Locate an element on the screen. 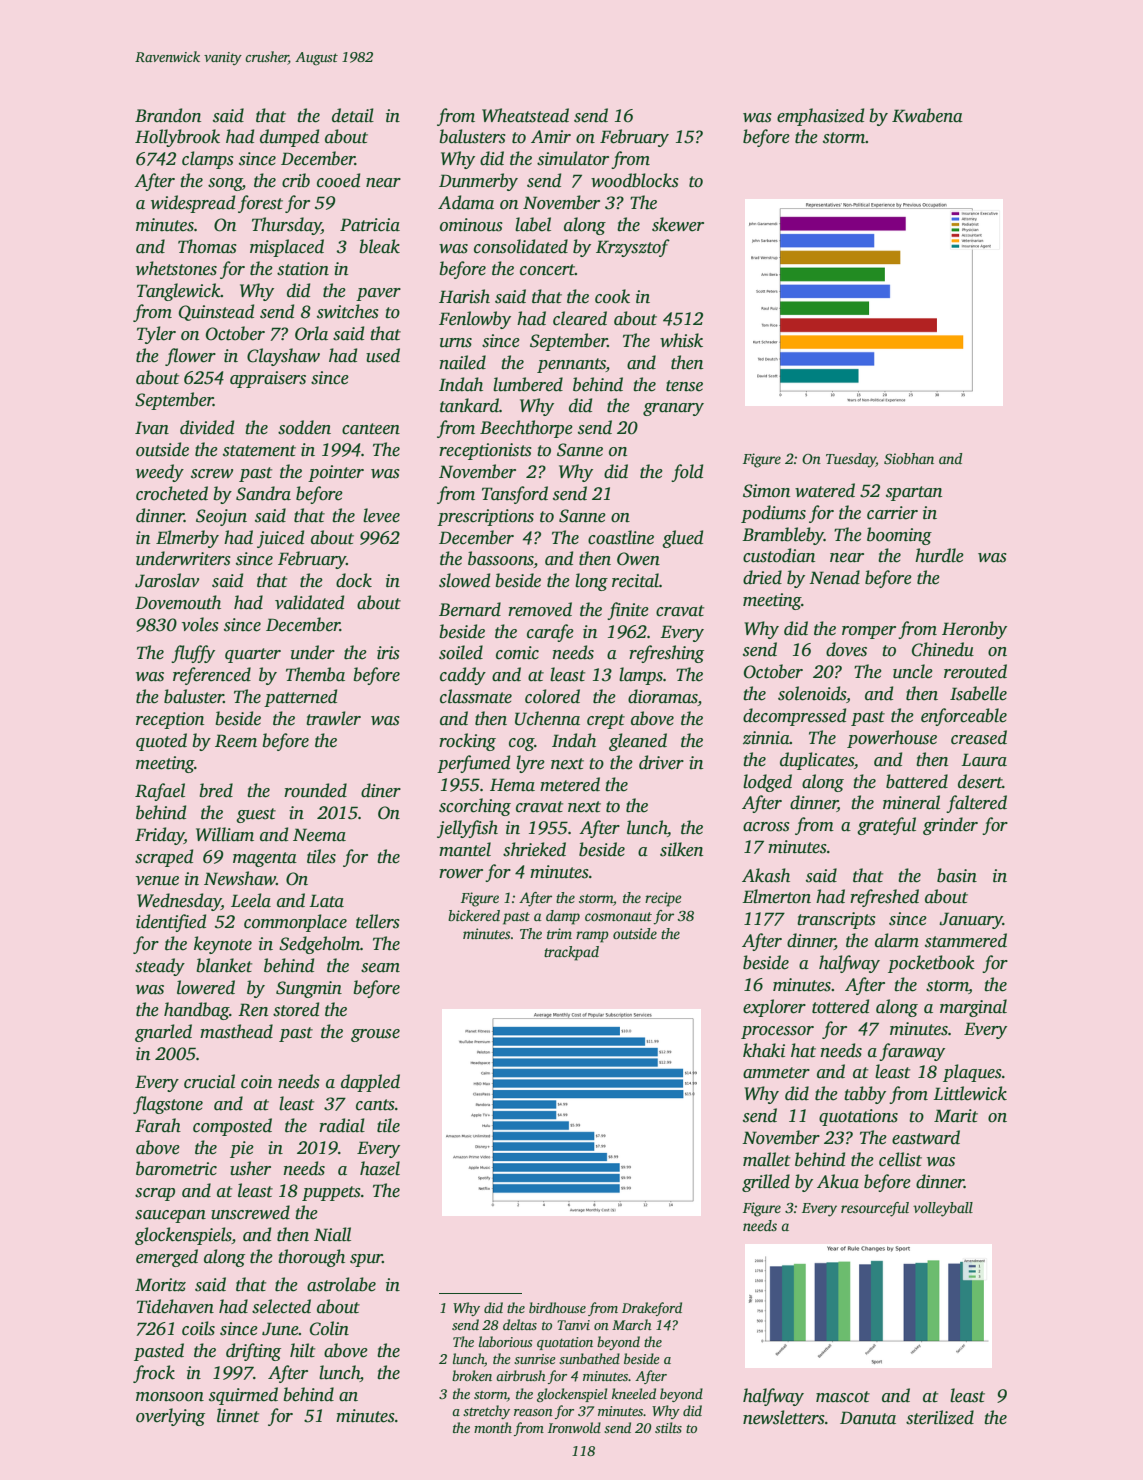  tabby is located at coordinates (865, 1095).
